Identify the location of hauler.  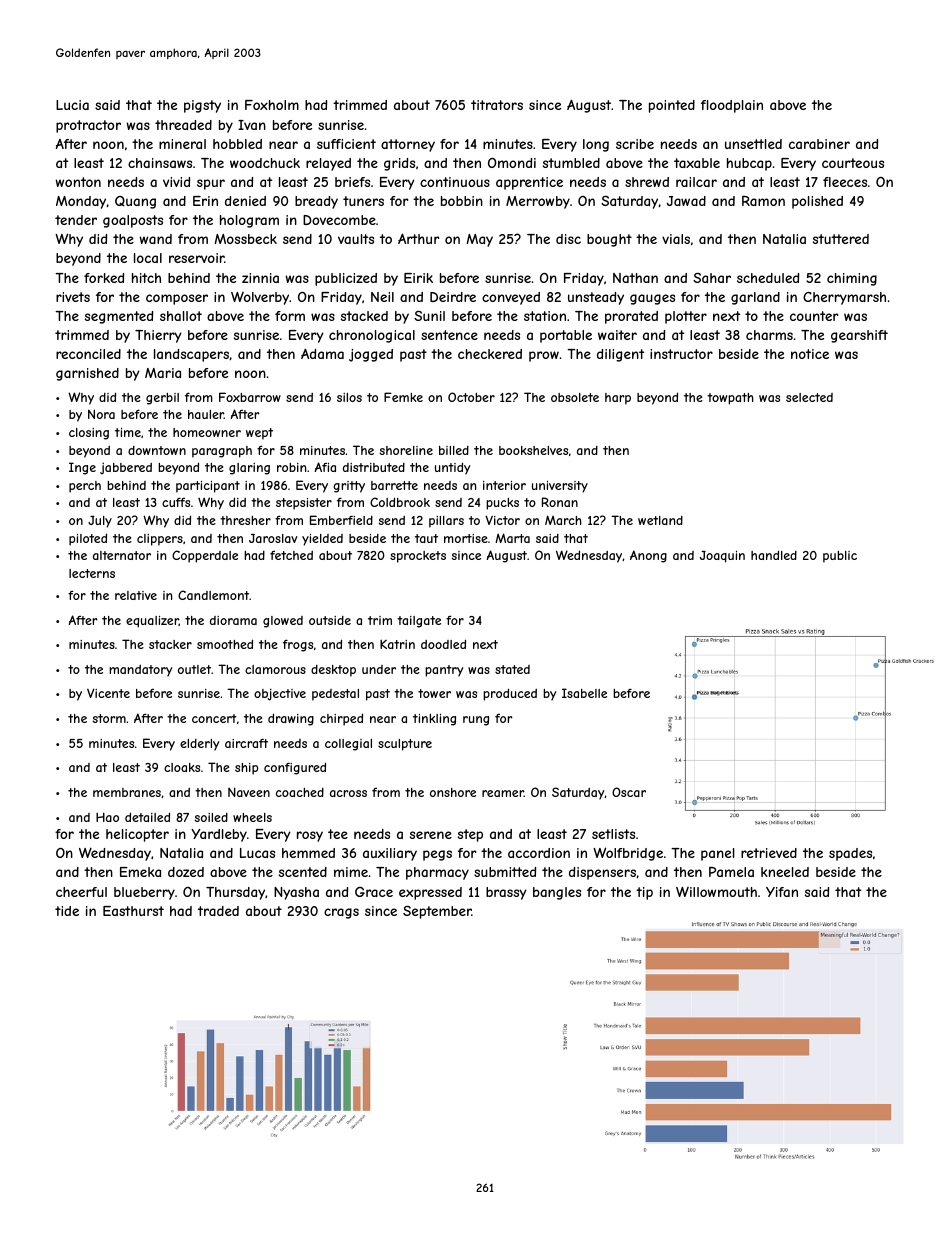
(206, 414).
